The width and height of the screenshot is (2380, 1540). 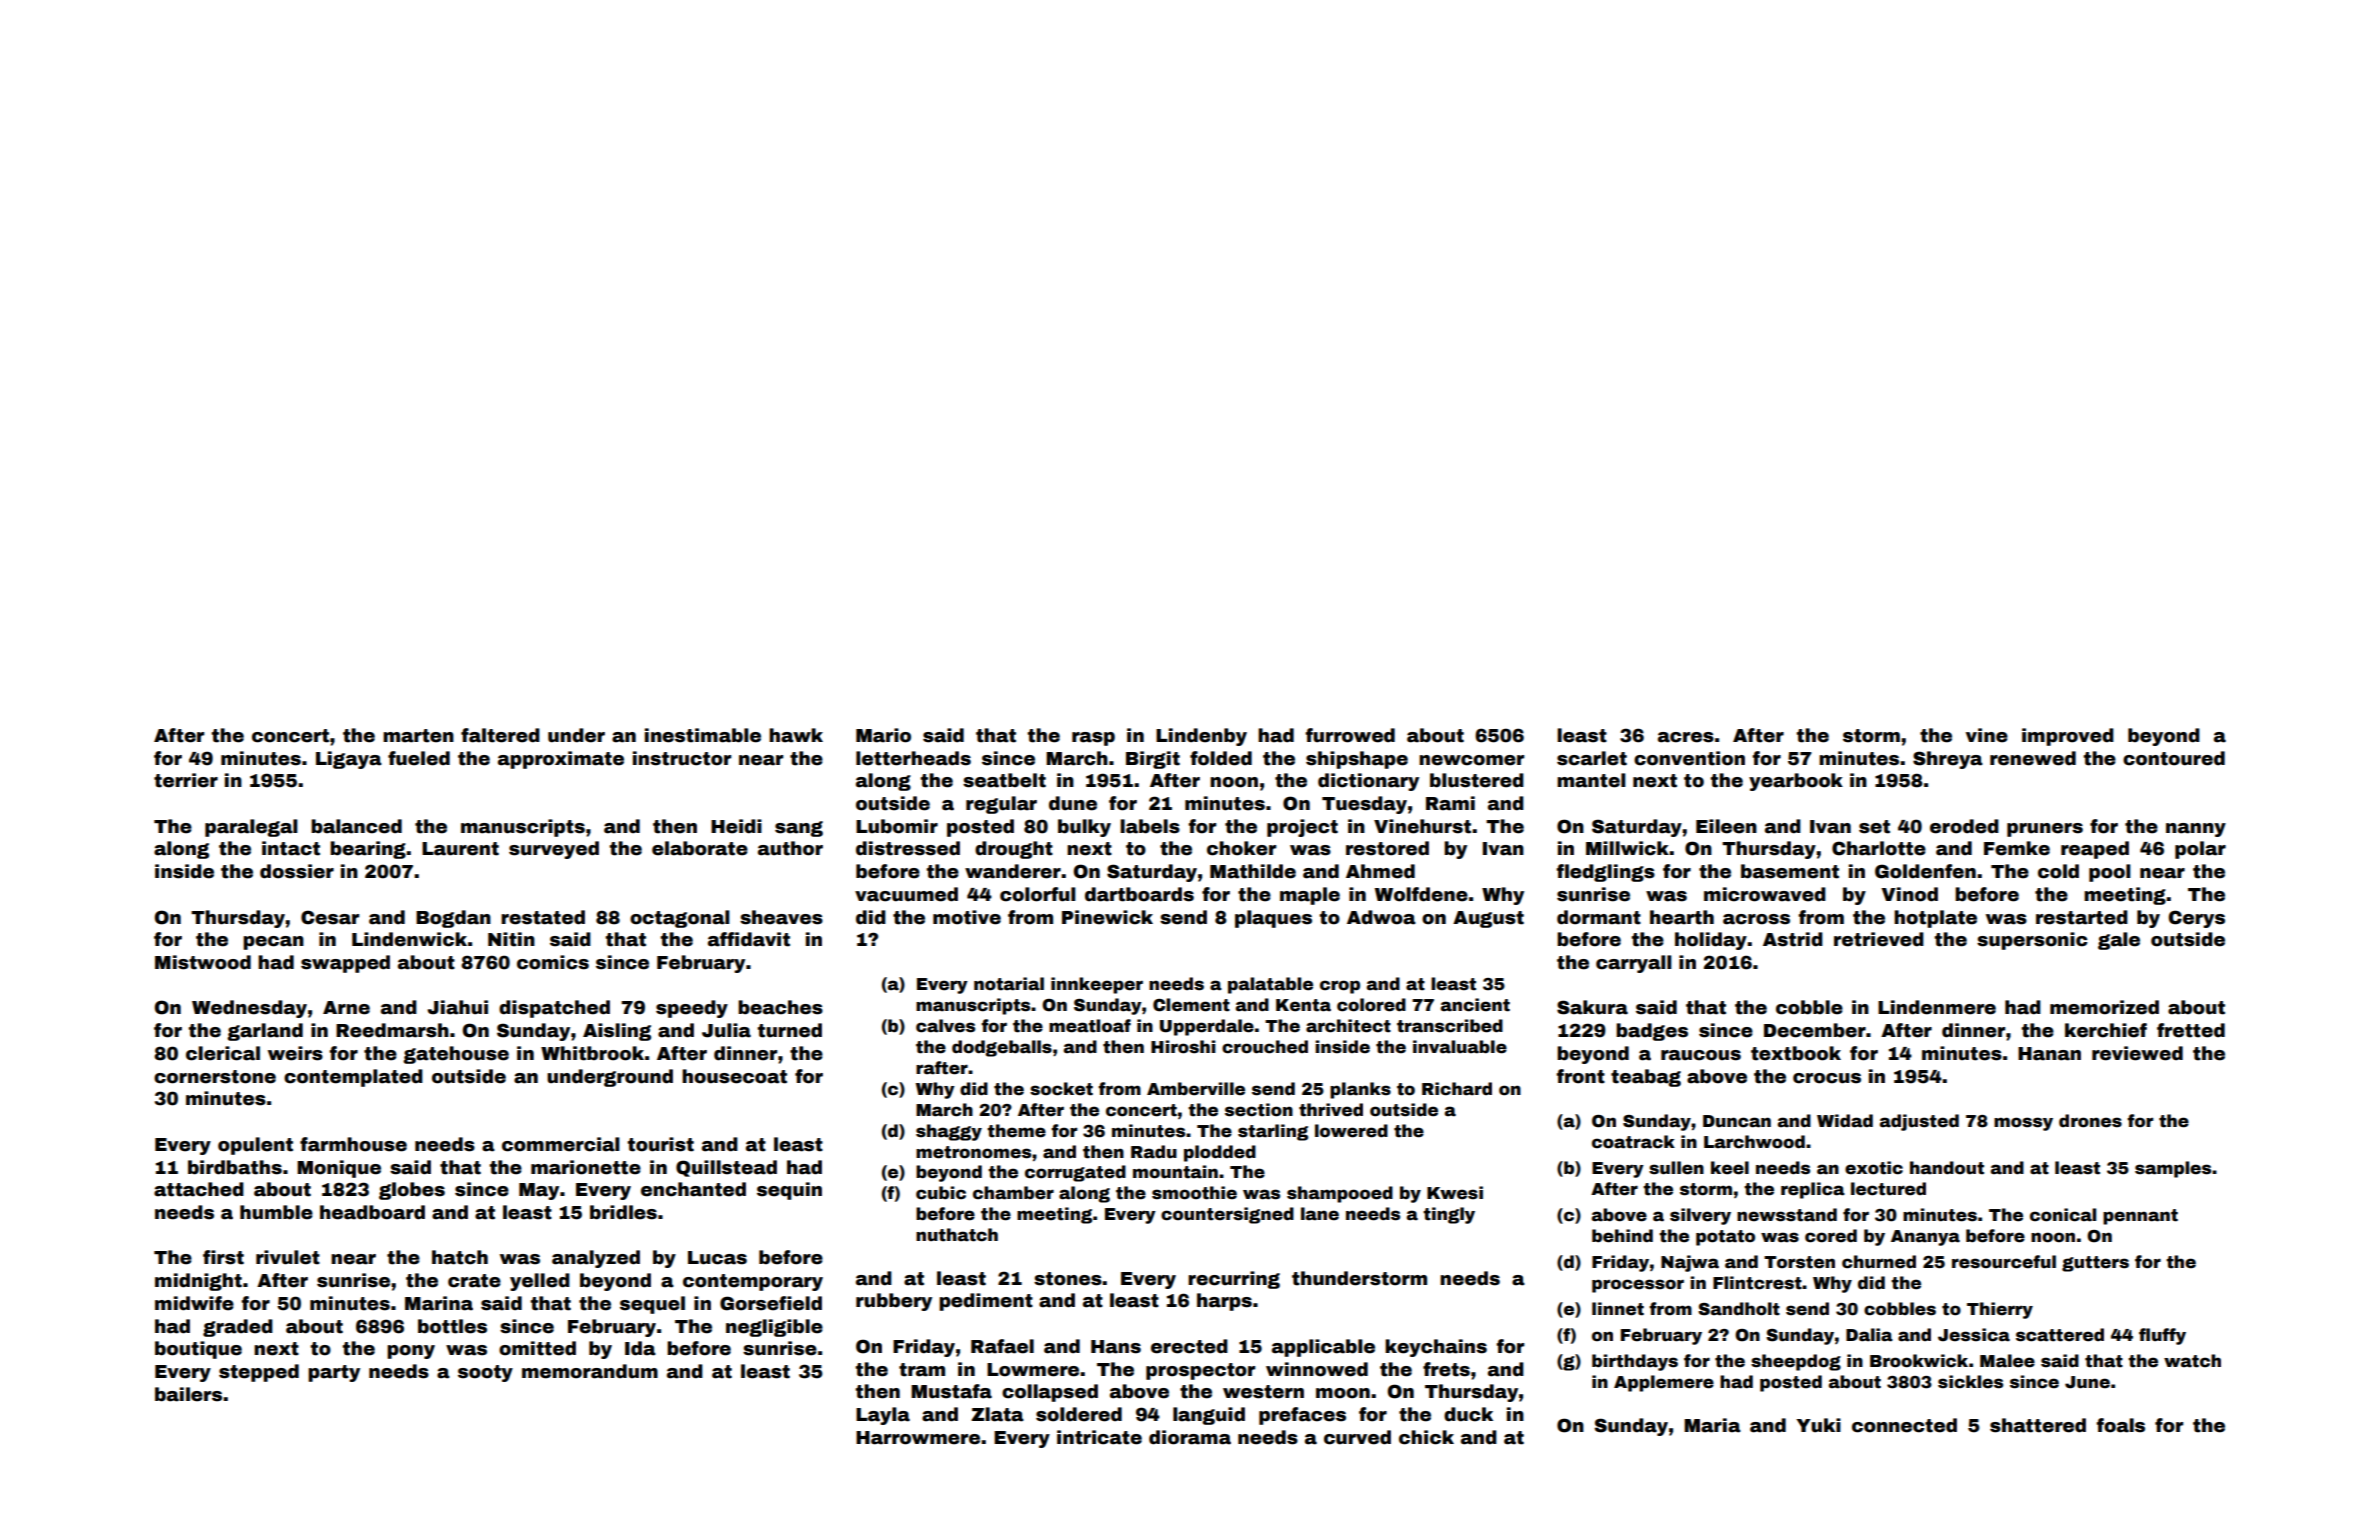 What do you see at coordinates (1009, 984) in the screenshot?
I see `notarial` at bounding box center [1009, 984].
